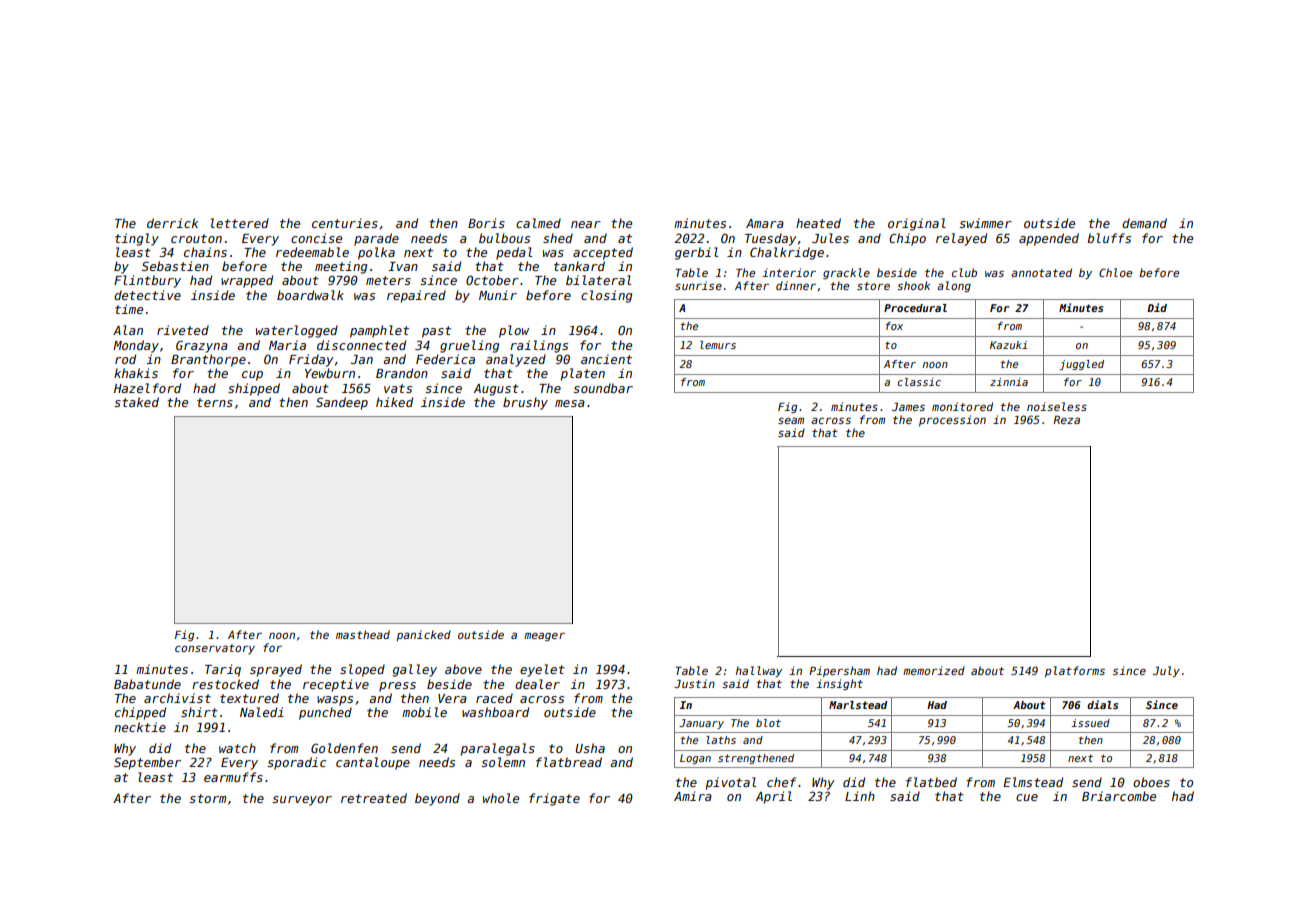 Image resolution: width=1308 pixels, height=924 pixels. What do you see at coordinates (341, 267) in the page?
I see `meeting` at bounding box center [341, 267].
